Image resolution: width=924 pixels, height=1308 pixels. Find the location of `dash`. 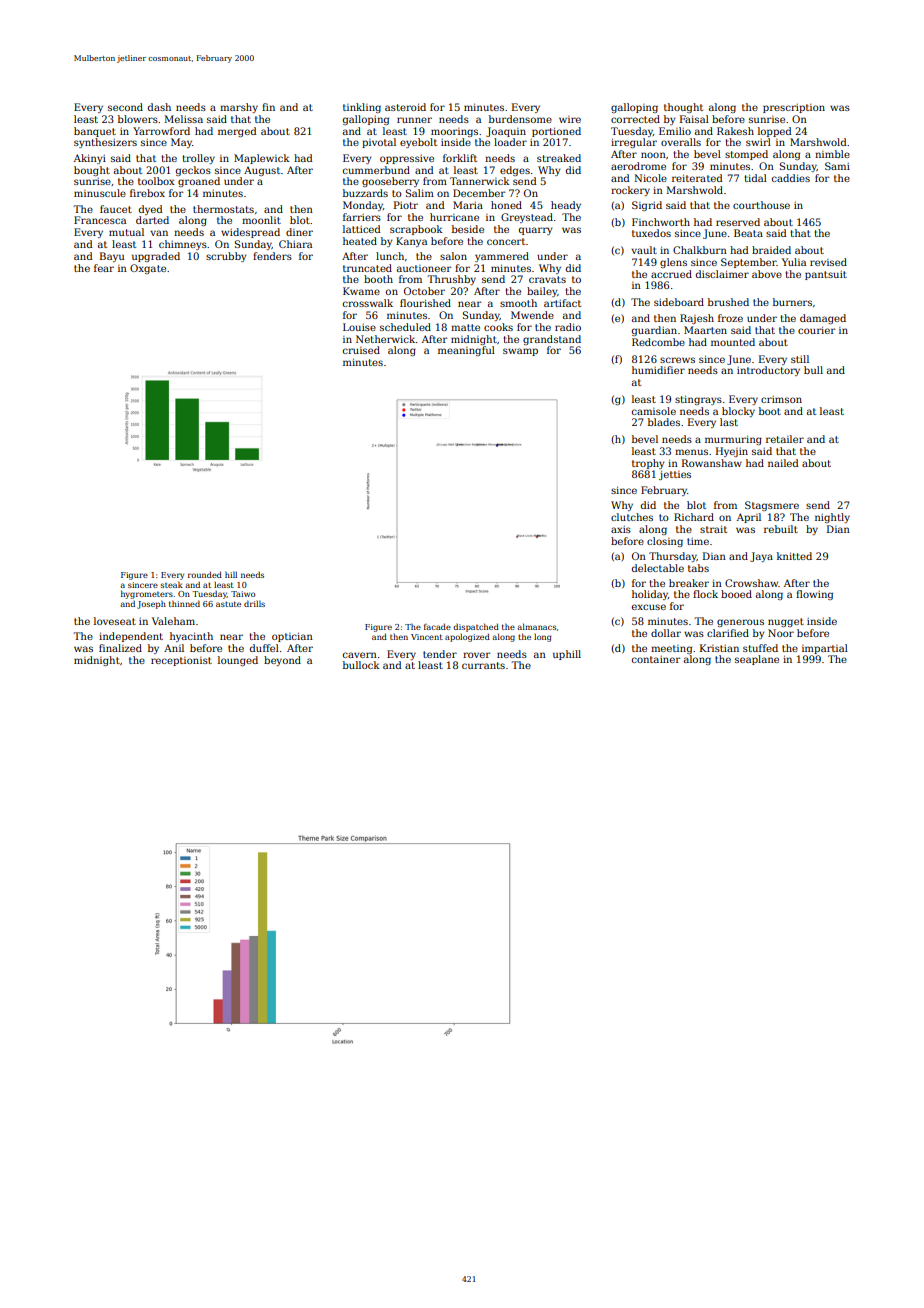

dash is located at coordinates (159, 107).
